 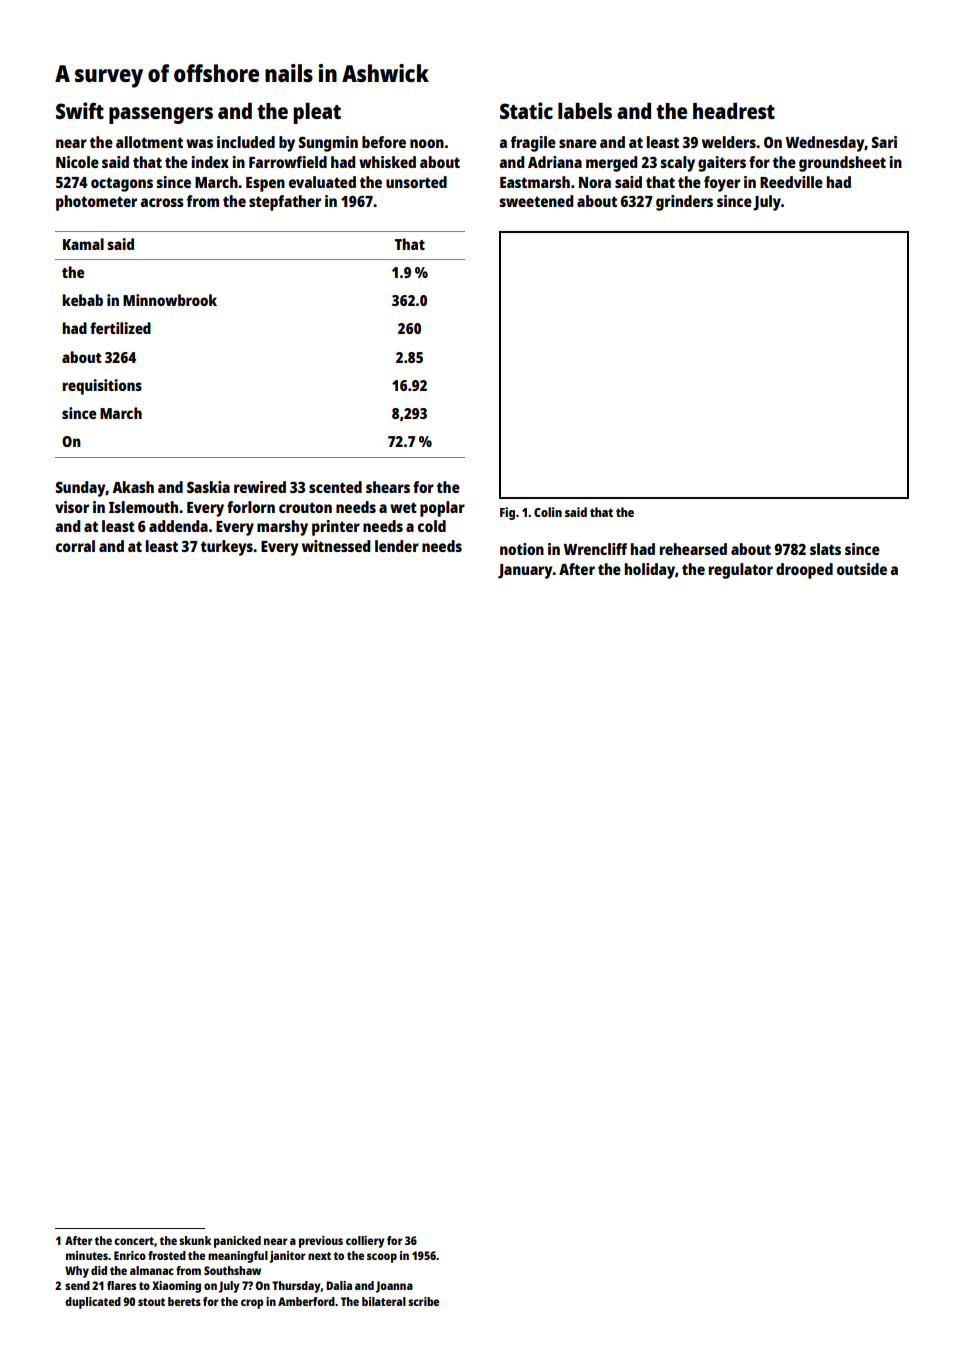 What do you see at coordinates (525, 571) in the screenshot?
I see `January` at bounding box center [525, 571].
